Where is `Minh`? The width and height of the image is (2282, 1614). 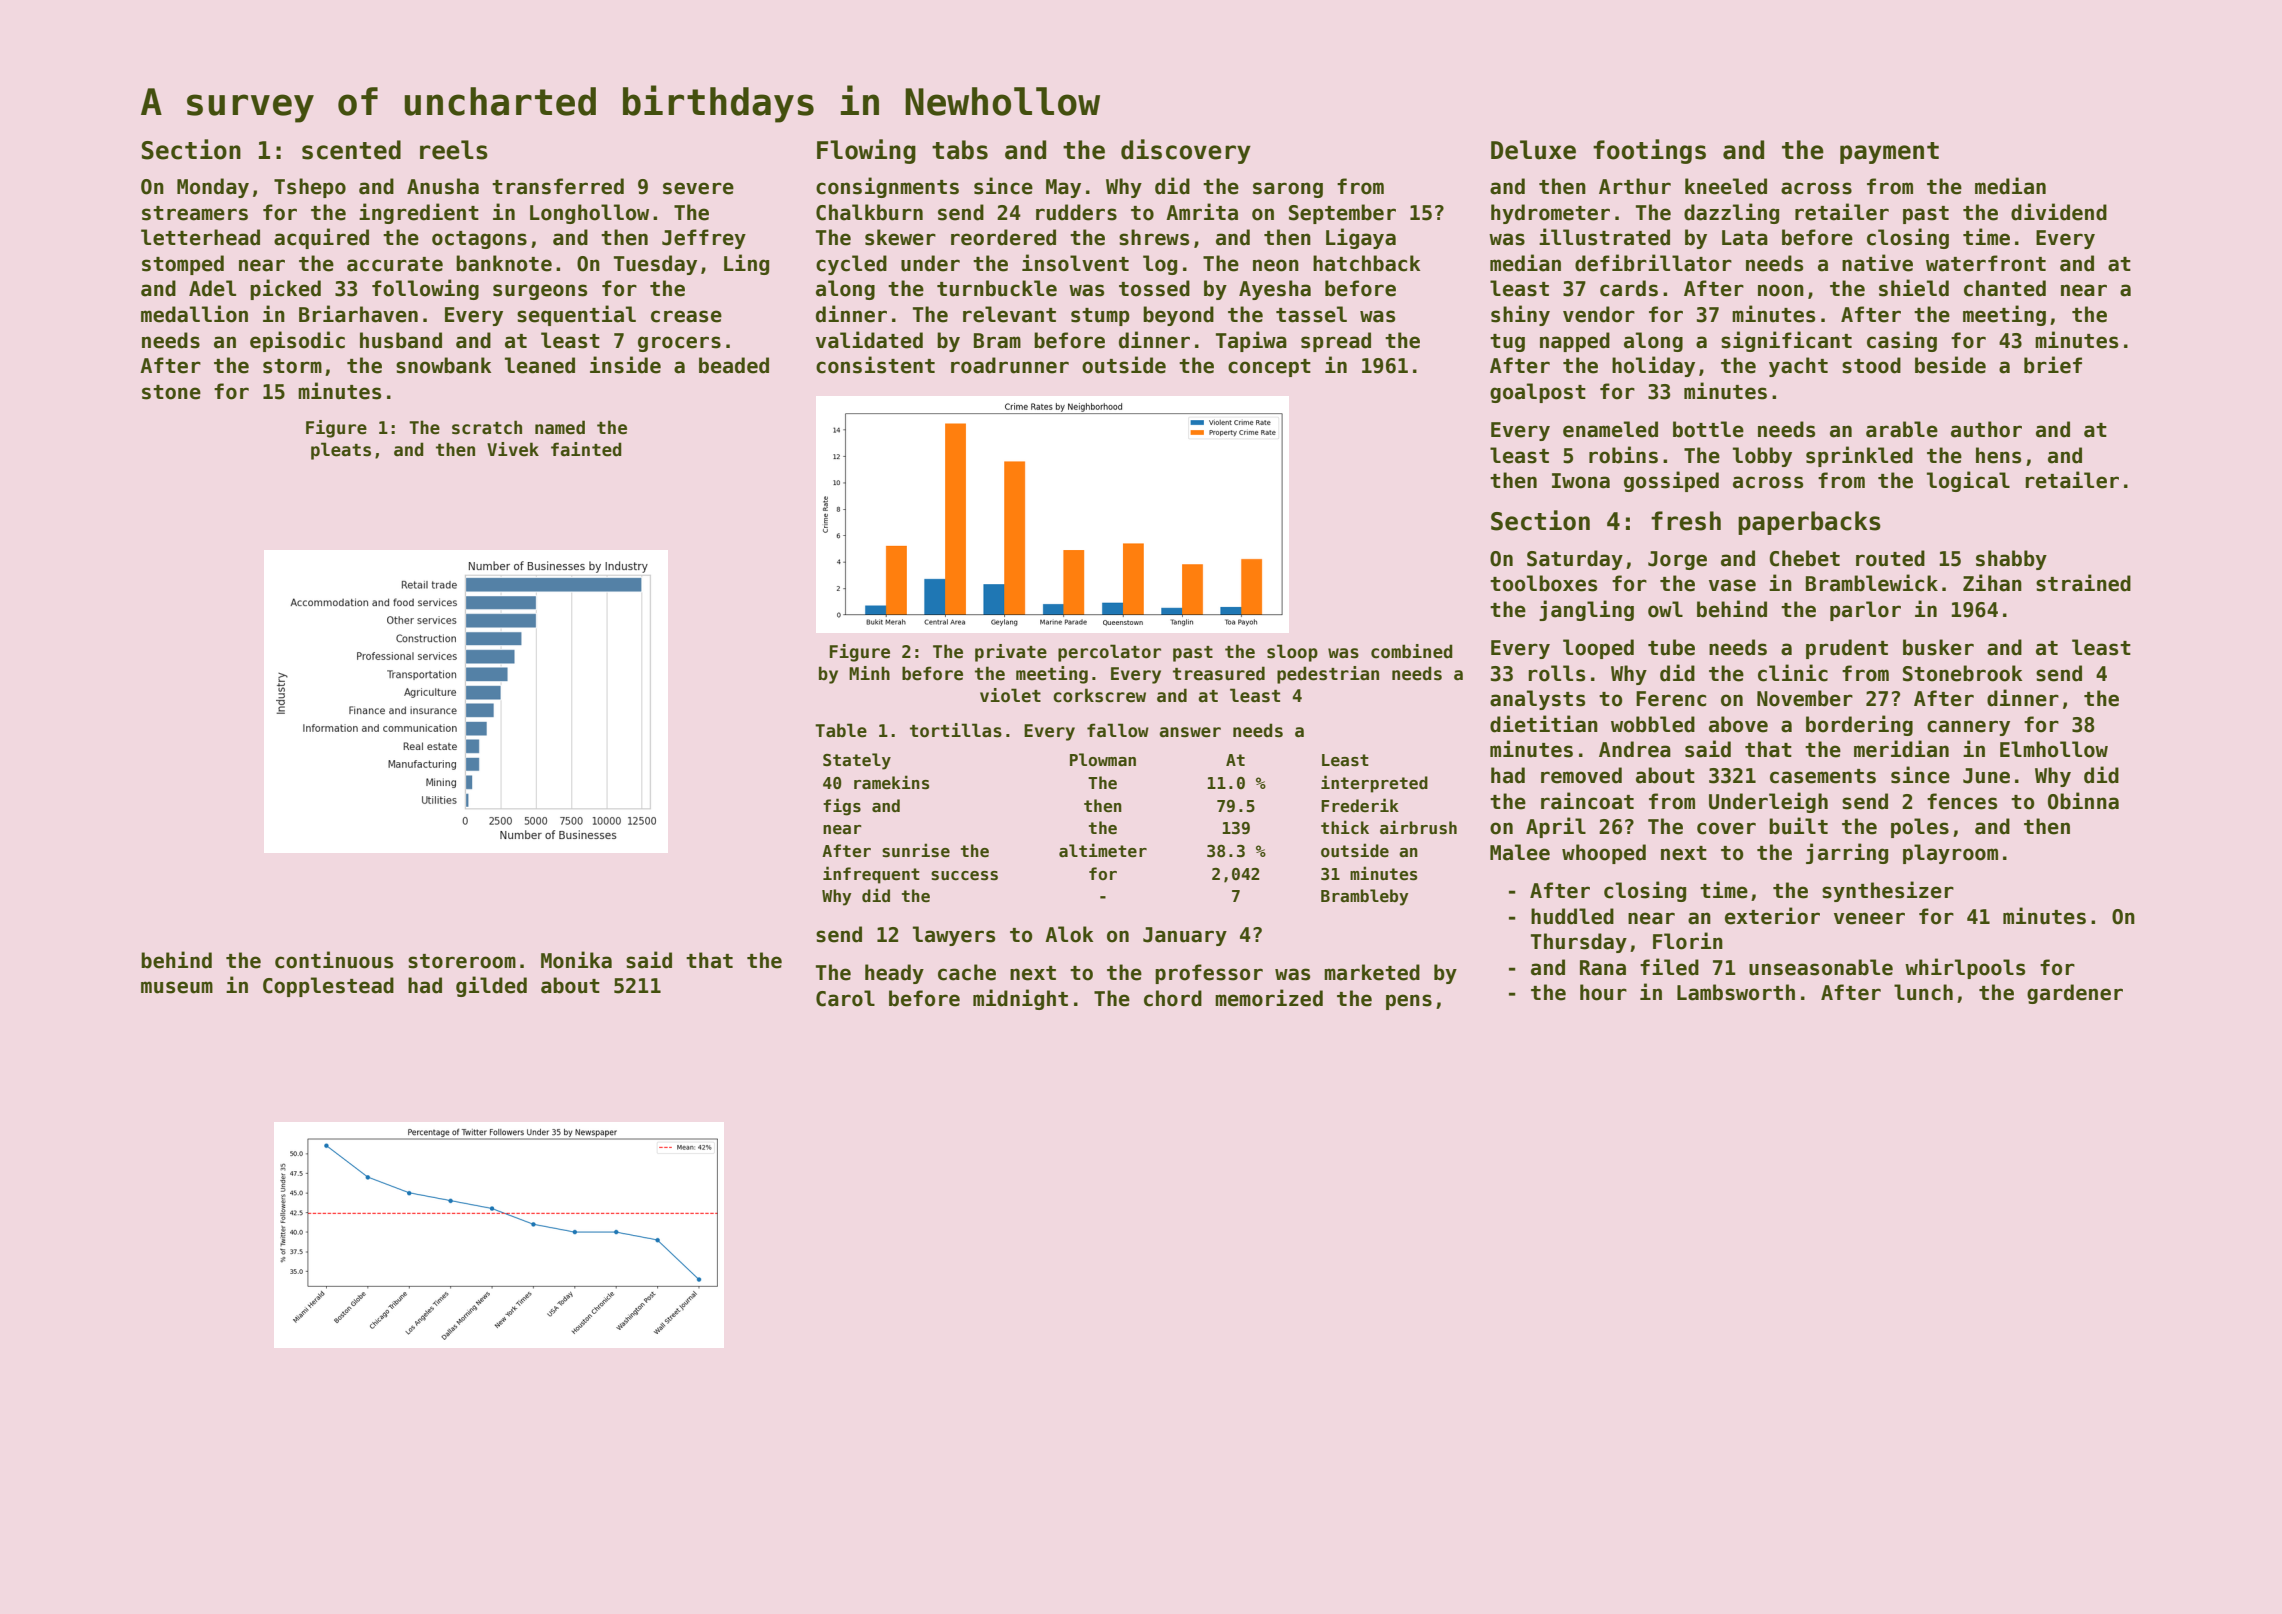
Minh is located at coordinates (869, 673).
